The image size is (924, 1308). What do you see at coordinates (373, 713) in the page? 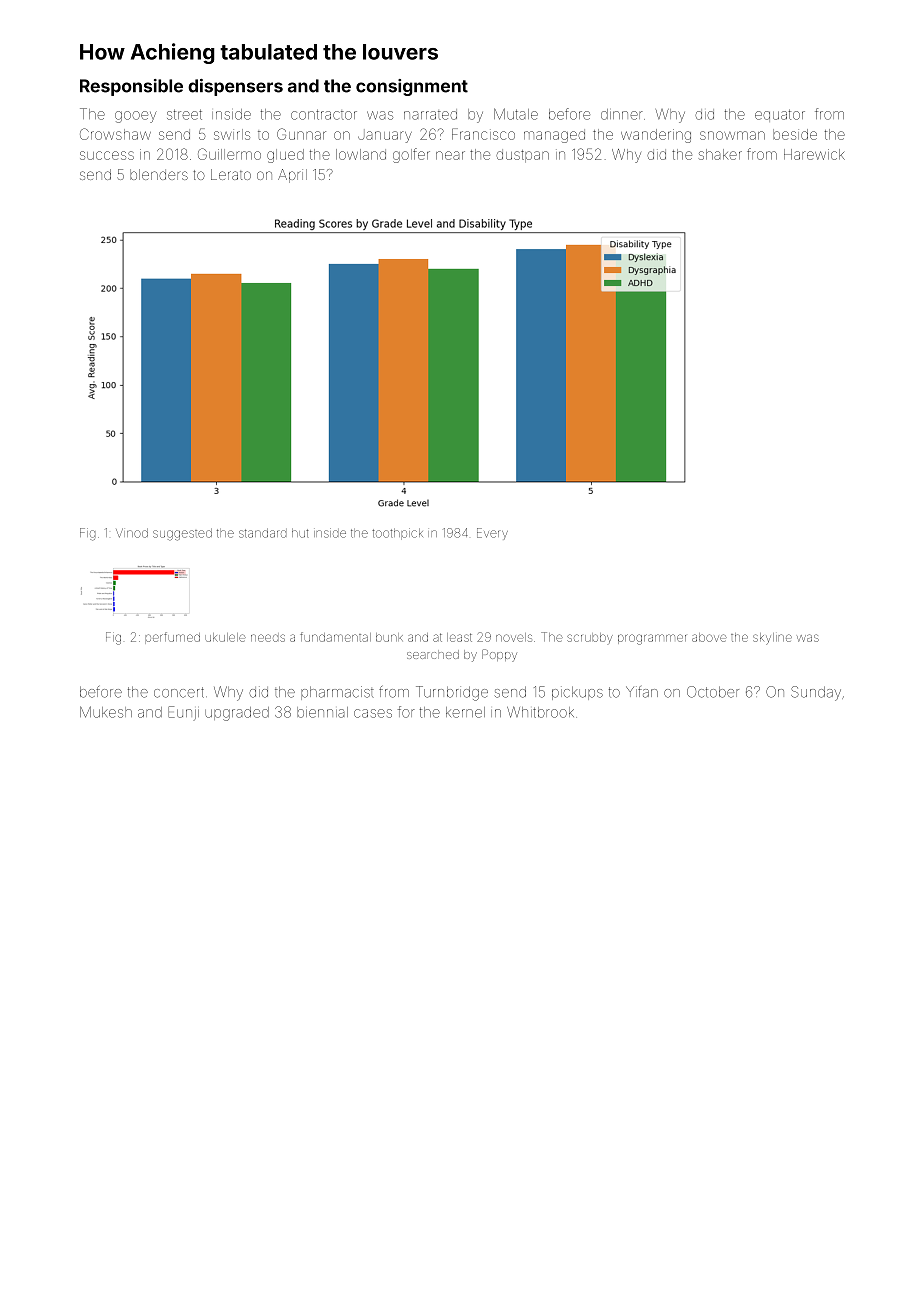
I see `cases` at bounding box center [373, 713].
